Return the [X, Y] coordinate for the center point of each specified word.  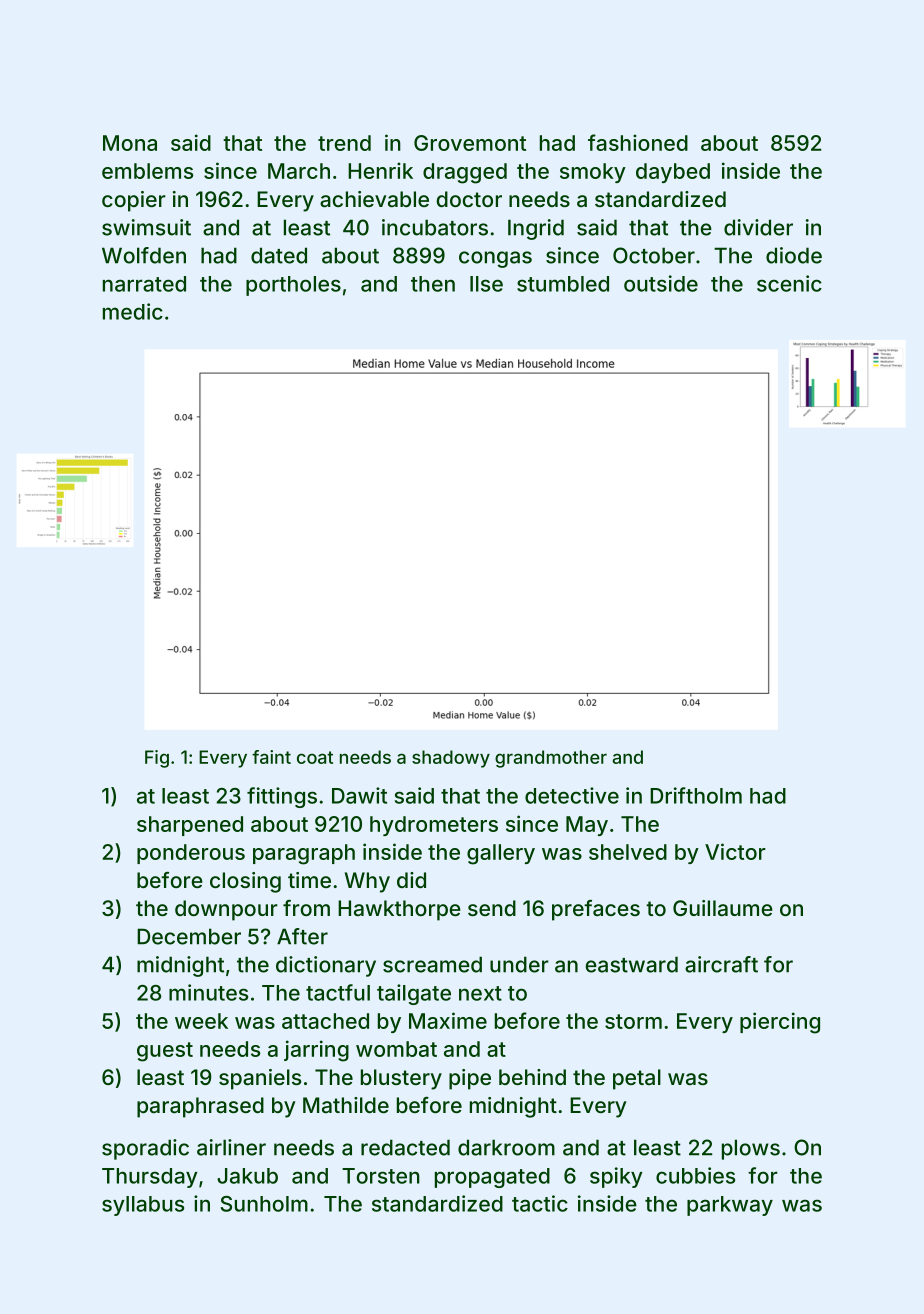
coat [315, 757]
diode [794, 255]
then [433, 284]
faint [271, 757]
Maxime [448, 1020]
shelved [628, 852]
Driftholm [696, 795]
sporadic [145, 1149]
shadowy [451, 759]
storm [633, 1021]
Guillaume [723, 908]
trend [344, 143]
